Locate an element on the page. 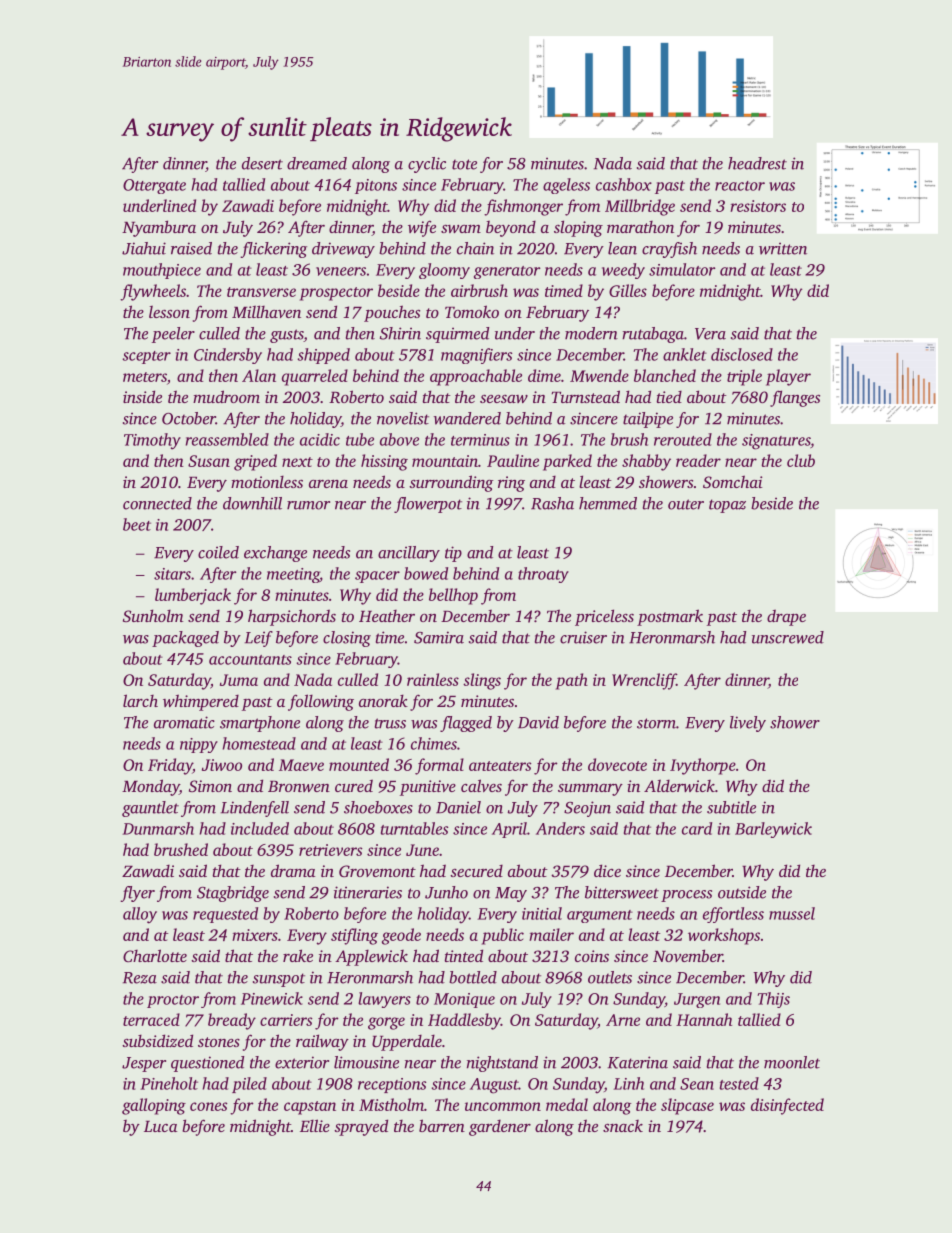 The height and width of the page is (1233, 952). player is located at coordinates (788, 377).
